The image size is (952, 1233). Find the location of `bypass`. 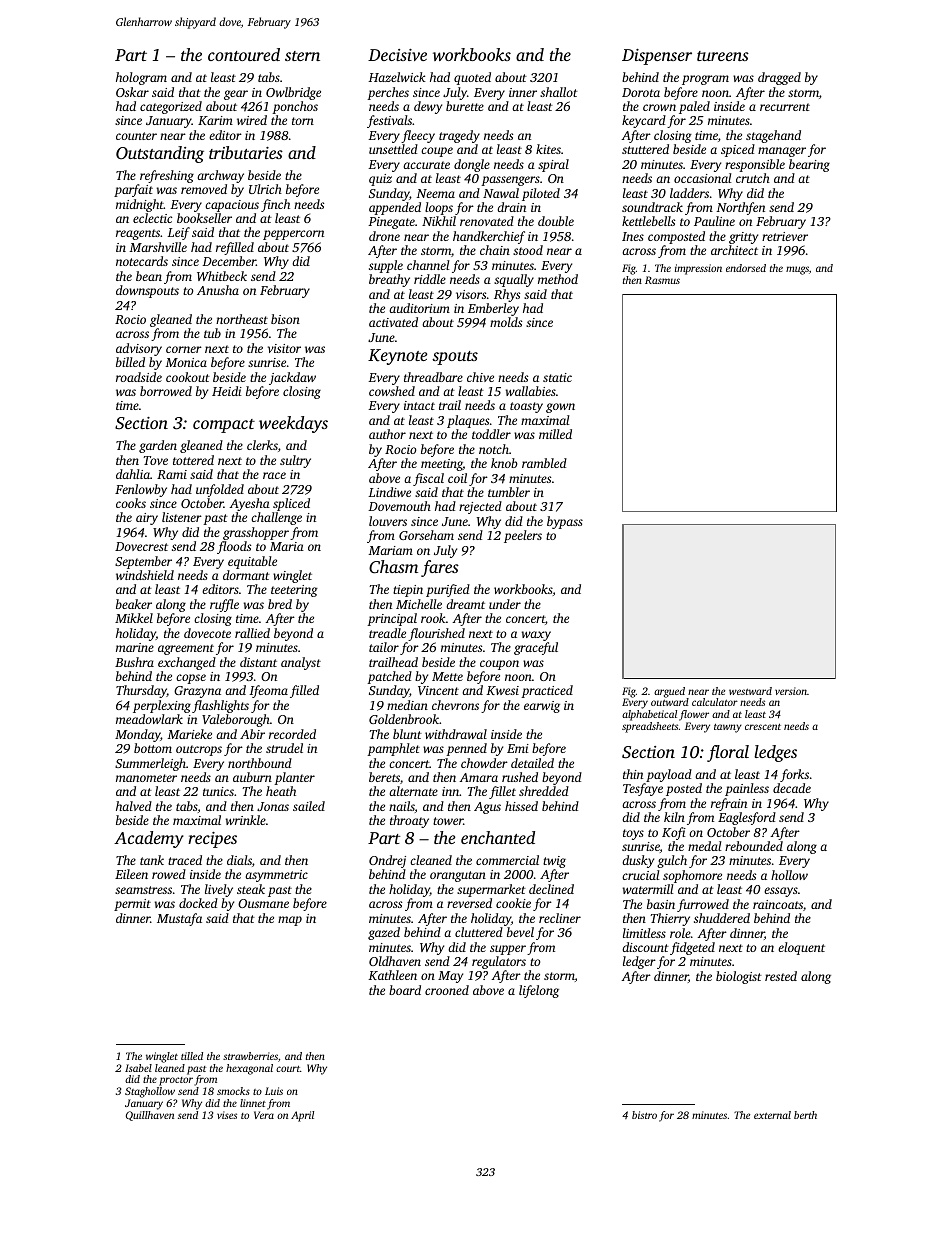

bypass is located at coordinates (565, 522).
